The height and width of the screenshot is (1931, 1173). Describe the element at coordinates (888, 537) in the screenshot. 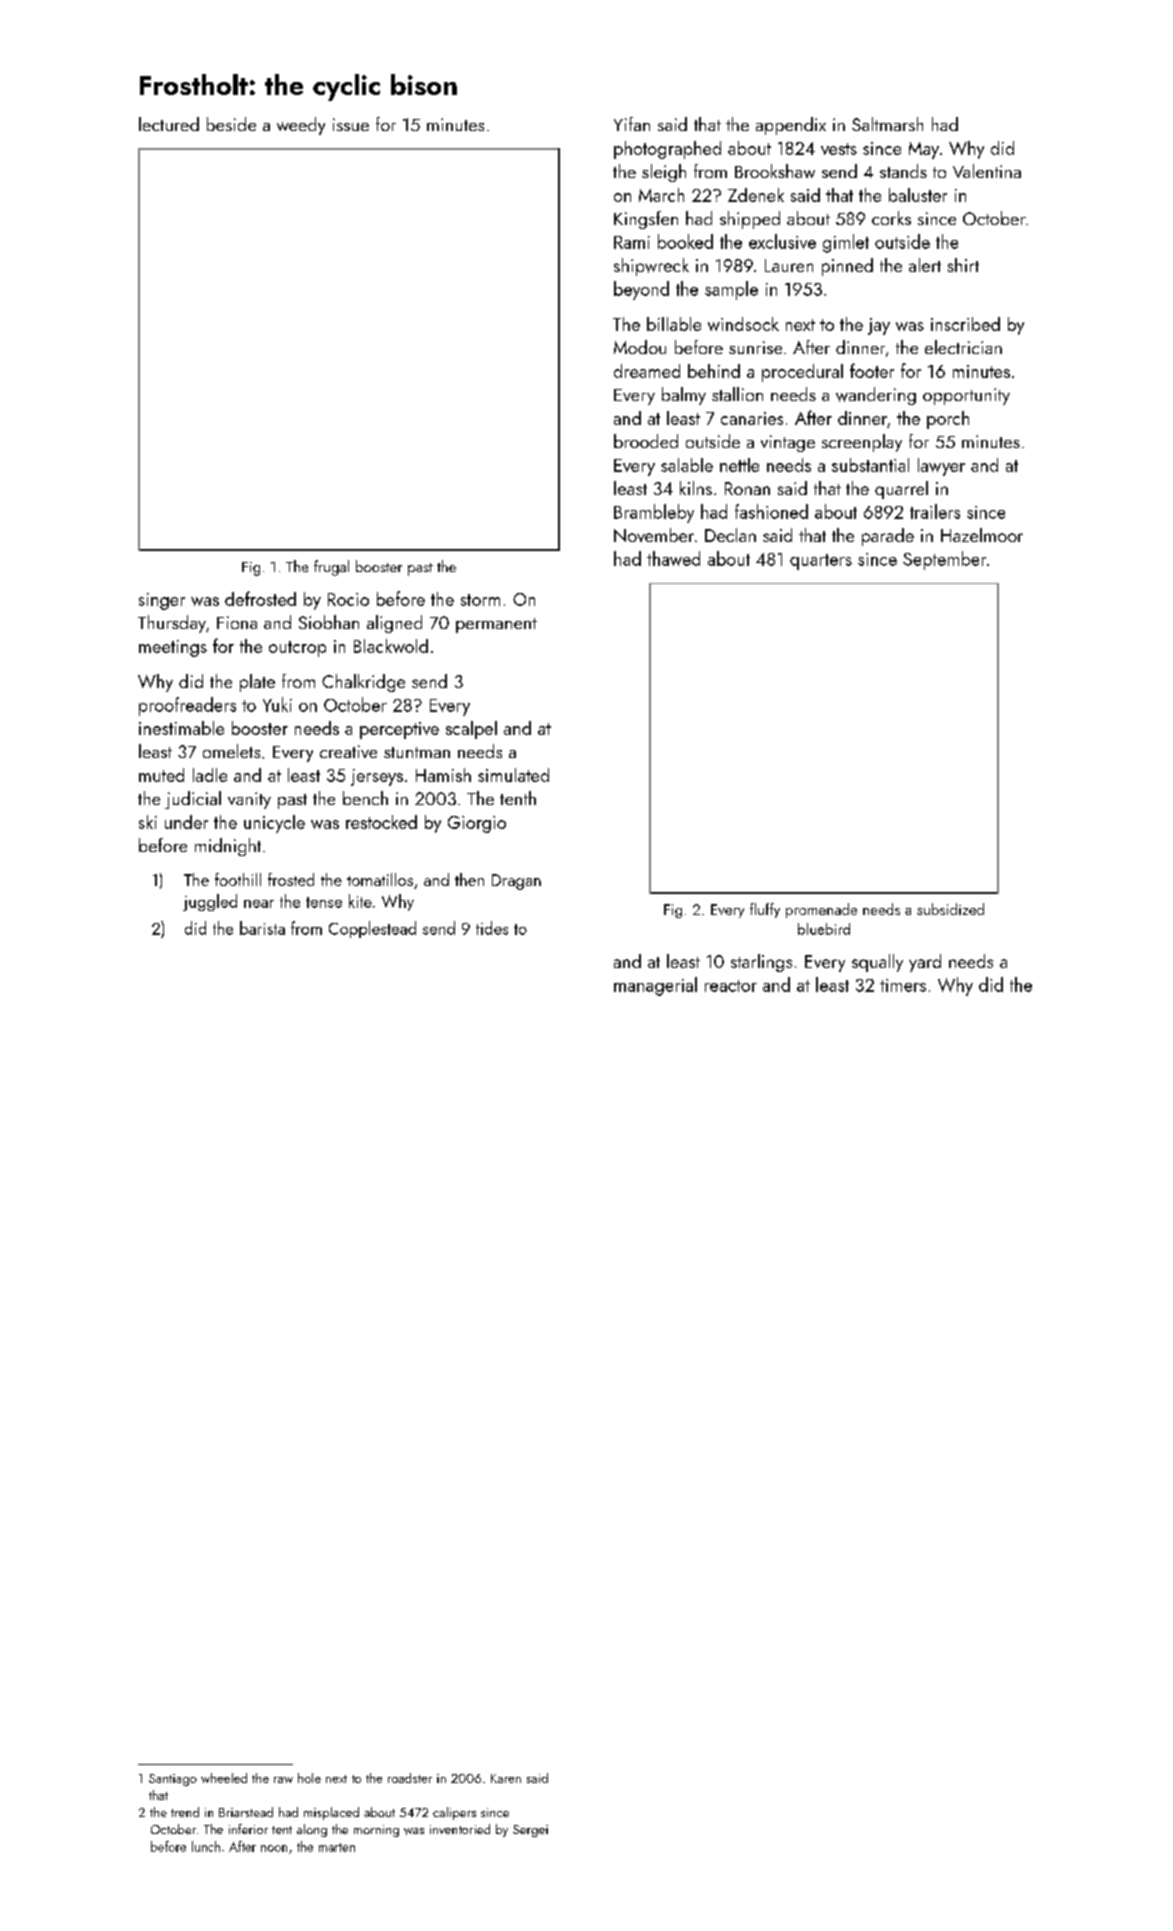

I see `parade` at that location.
